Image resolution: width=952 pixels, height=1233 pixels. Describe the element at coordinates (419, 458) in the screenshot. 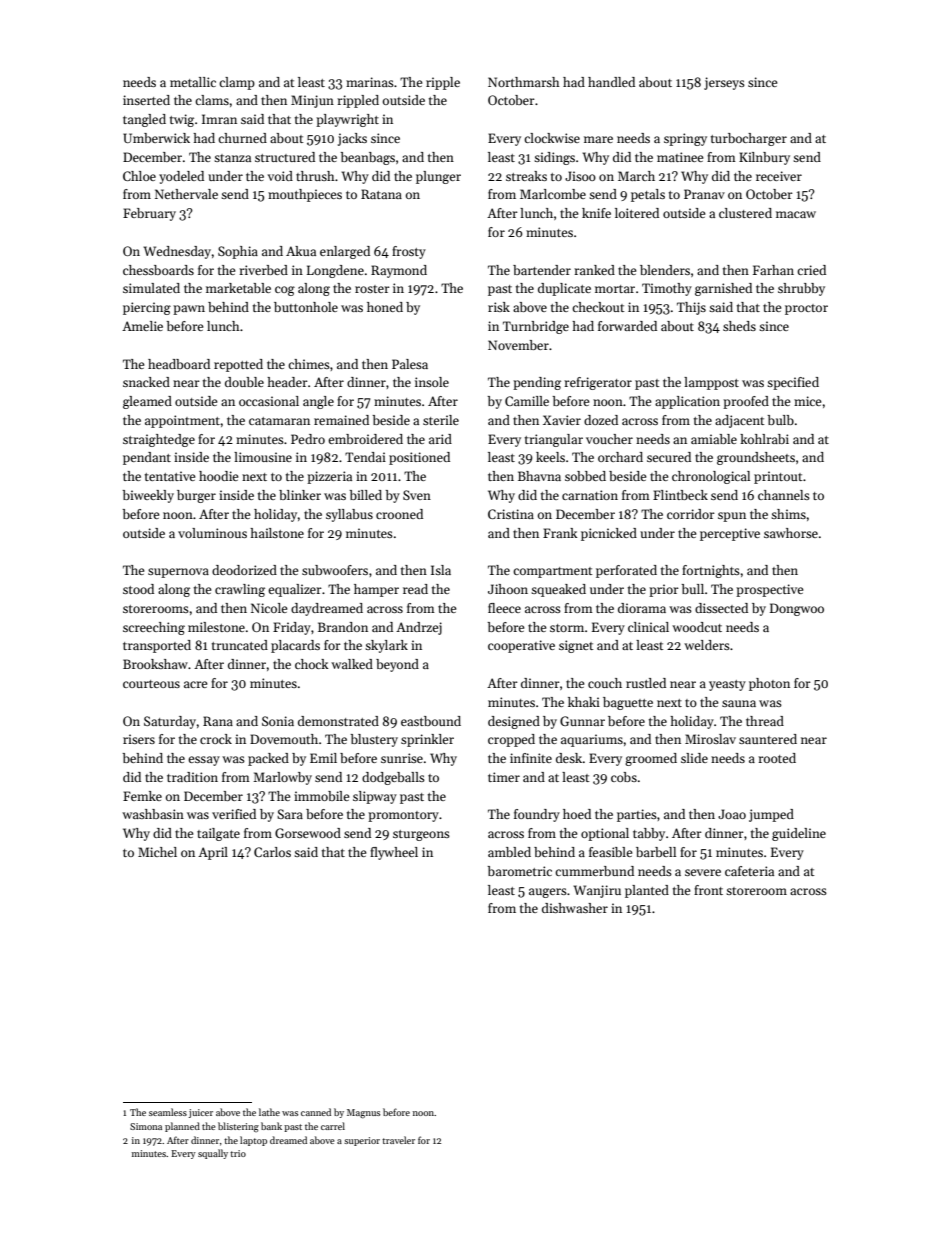

I see `positioned` at that location.
